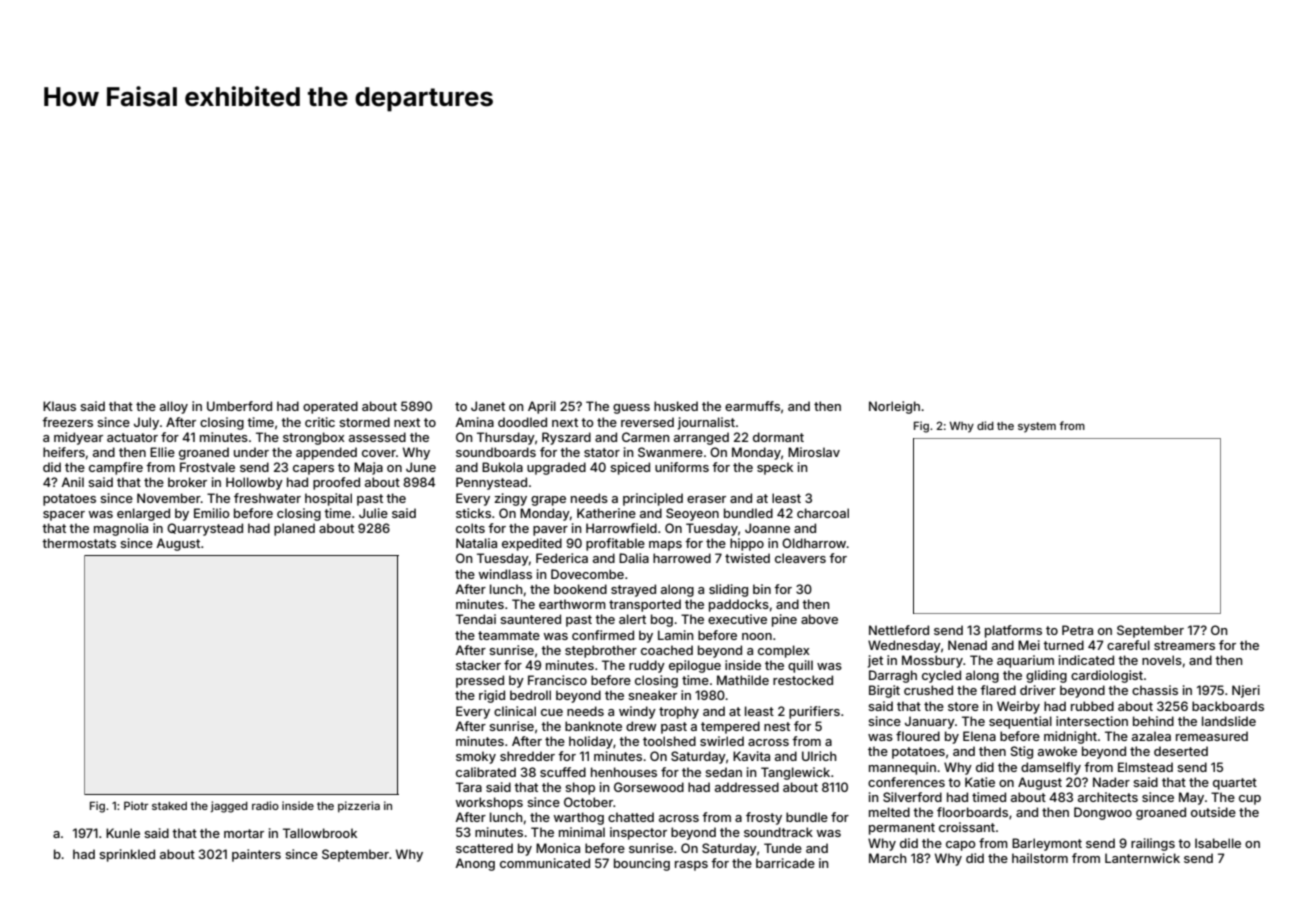 The width and height of the page is (1308, 924). What do you see at coordinates (256, 855) in the page?
I see `painters` at bounding box center [256, 855].
